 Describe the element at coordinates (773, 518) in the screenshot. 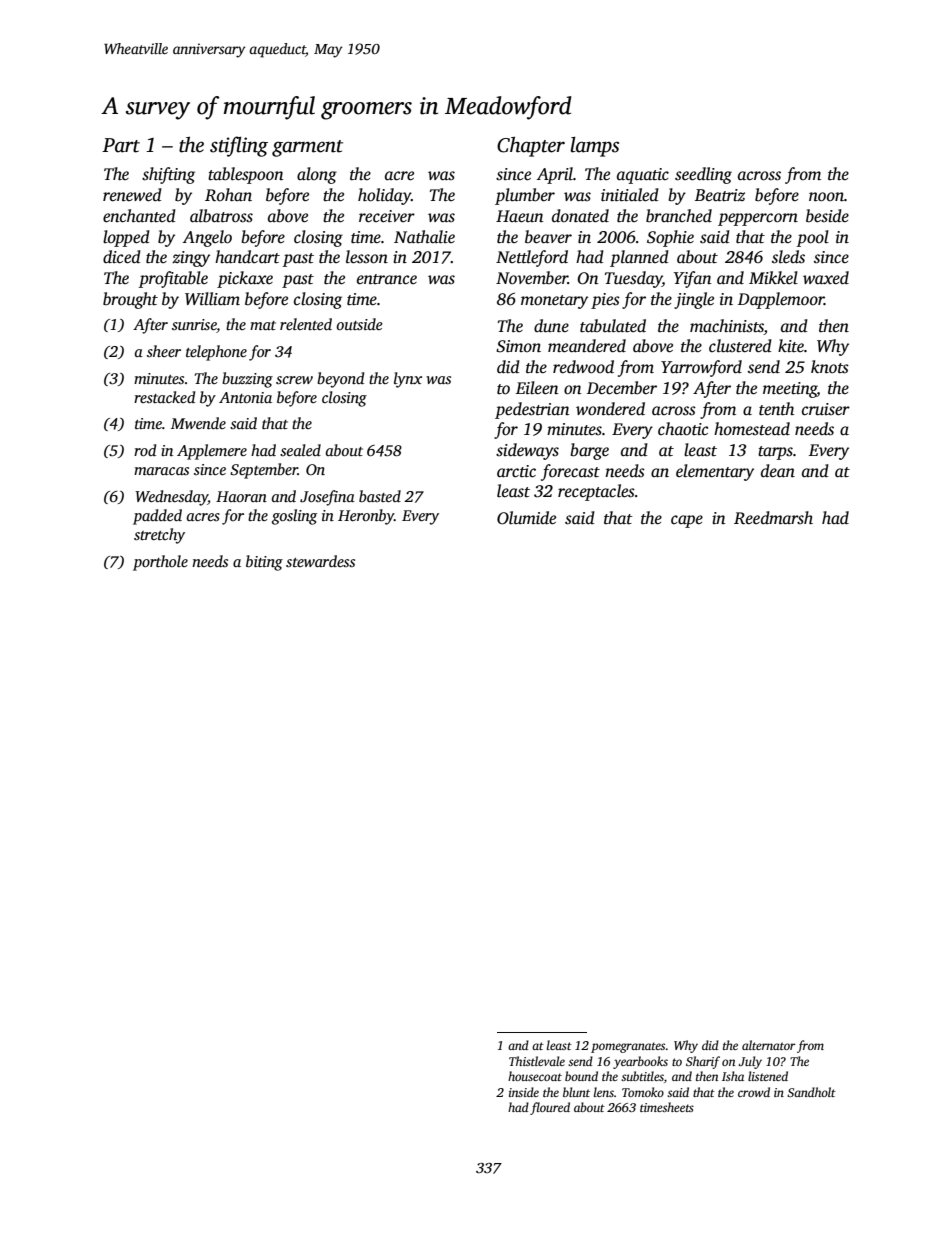

I see `Reedmarsh` at that location.
